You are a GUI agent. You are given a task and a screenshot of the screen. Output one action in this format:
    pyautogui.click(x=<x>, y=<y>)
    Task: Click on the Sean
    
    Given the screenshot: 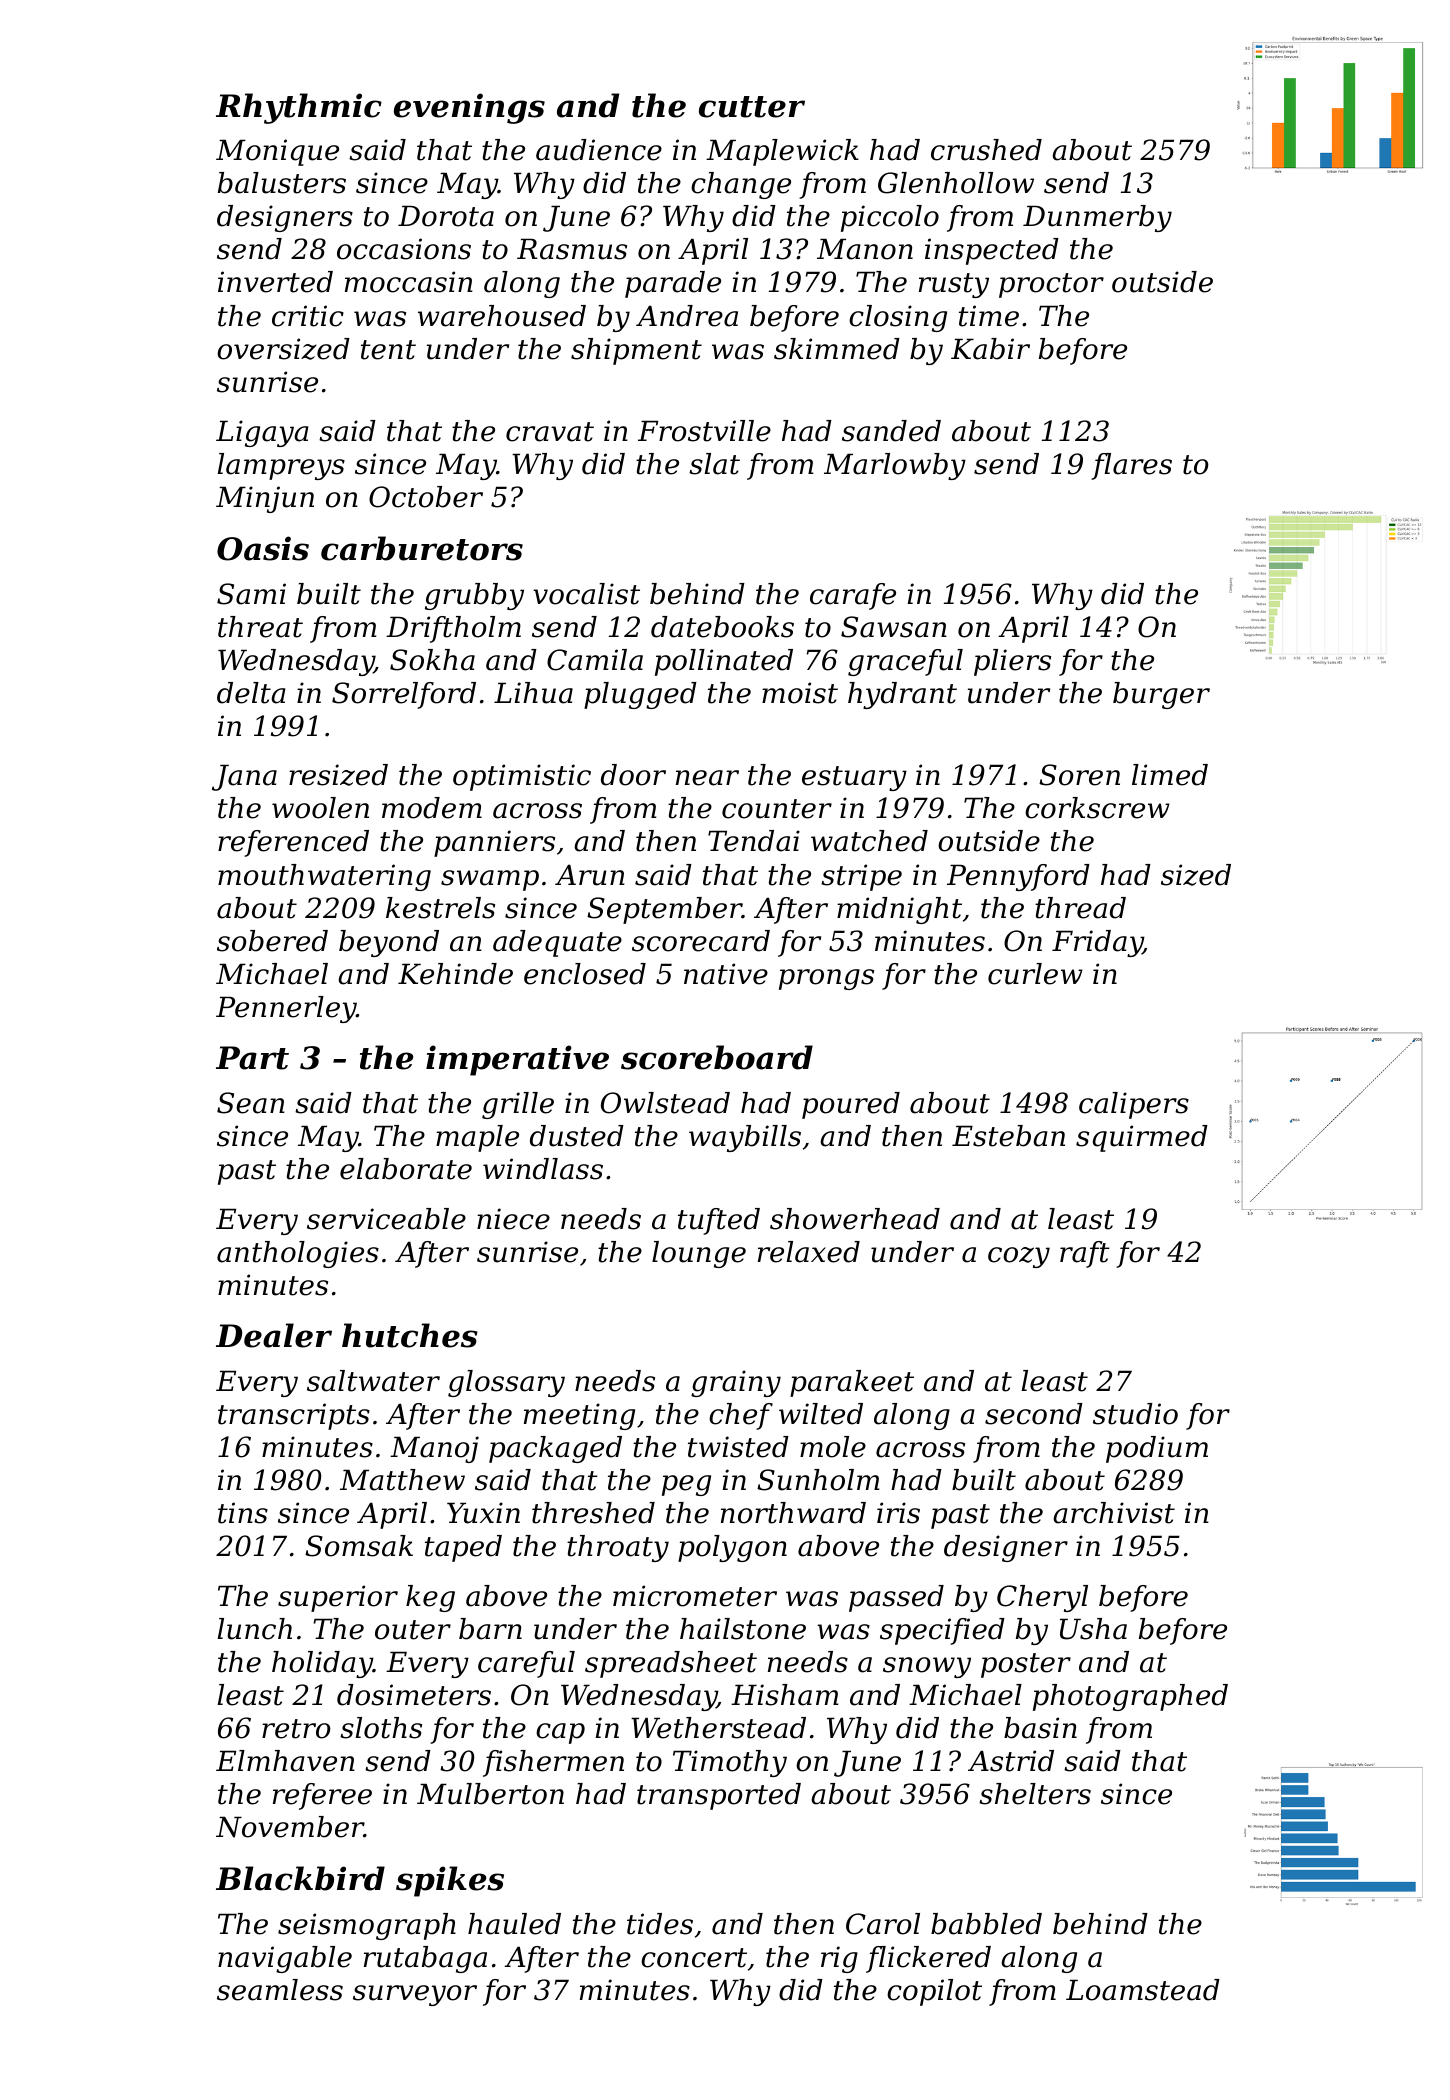 What is the action you would take?
    pyautogui.click(x=251, y=1103)
